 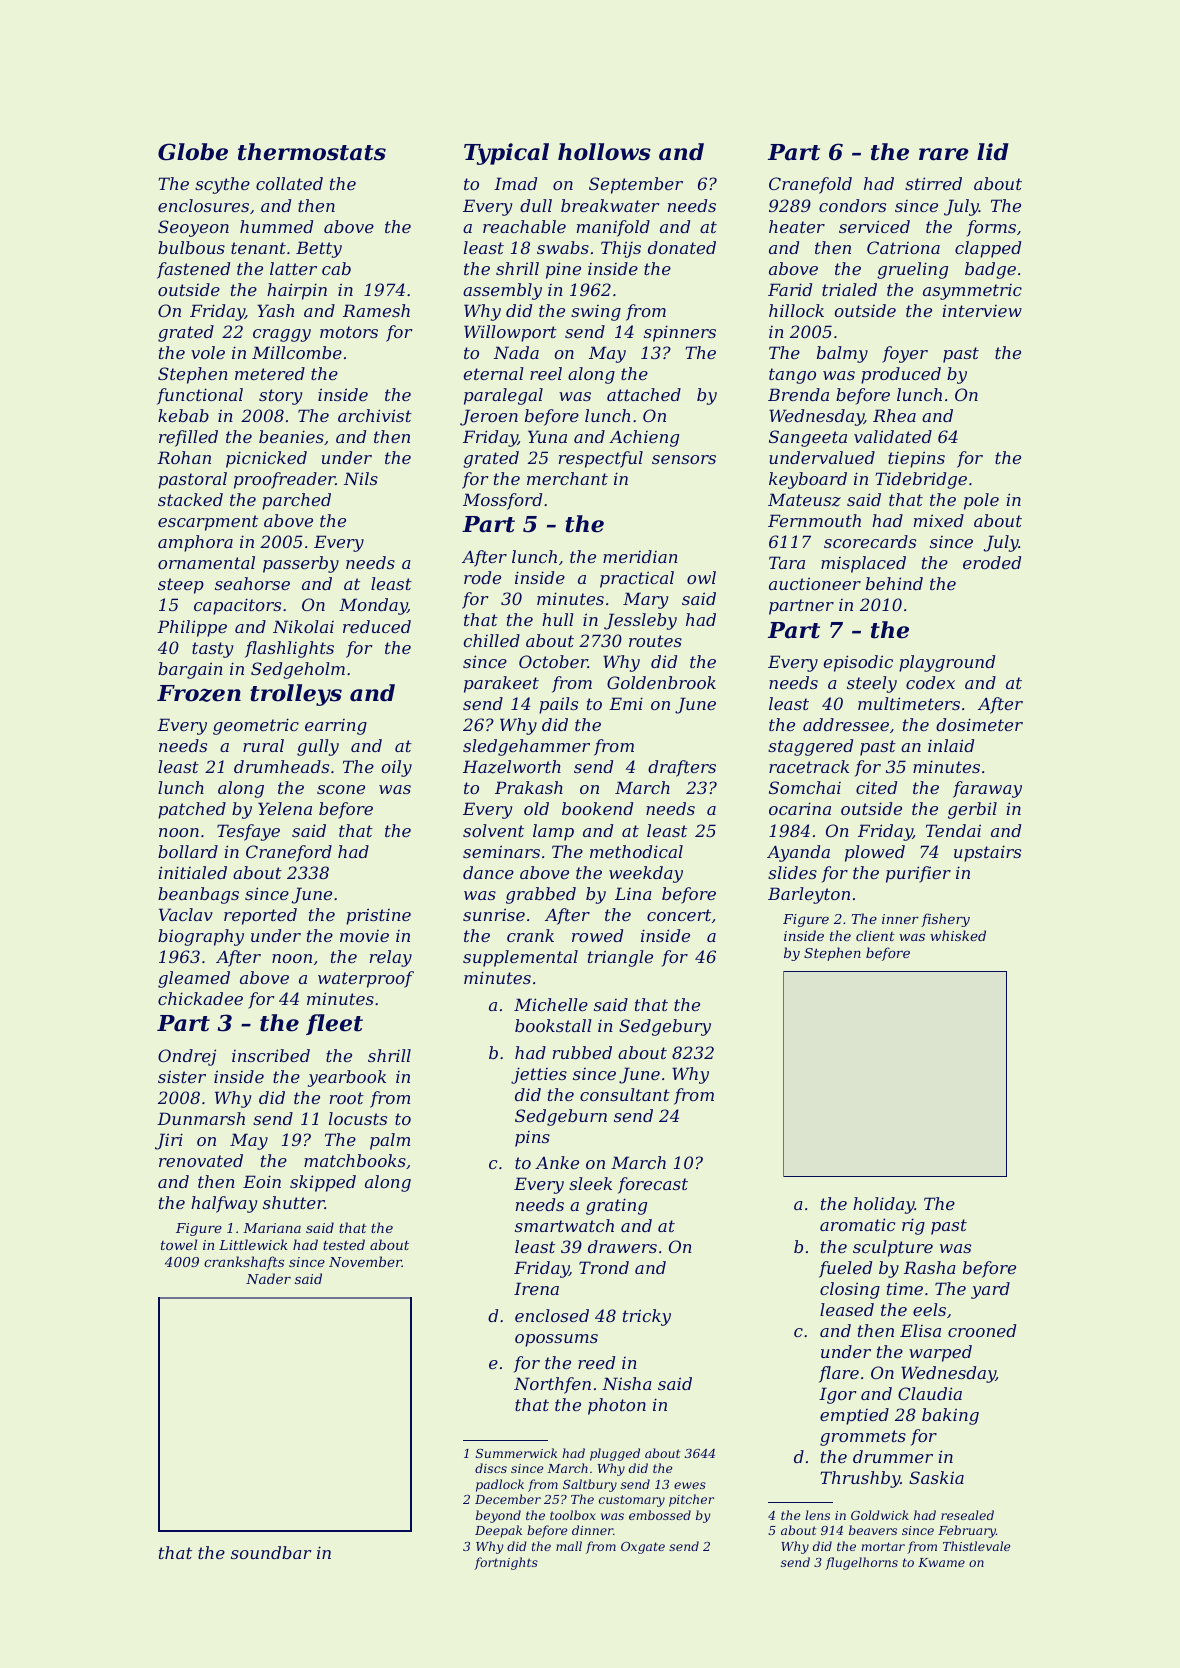 What do you see at coordinates (526, 747) in the screenshot?
I see `sledgehammer` at bounding box center [526, 747].
